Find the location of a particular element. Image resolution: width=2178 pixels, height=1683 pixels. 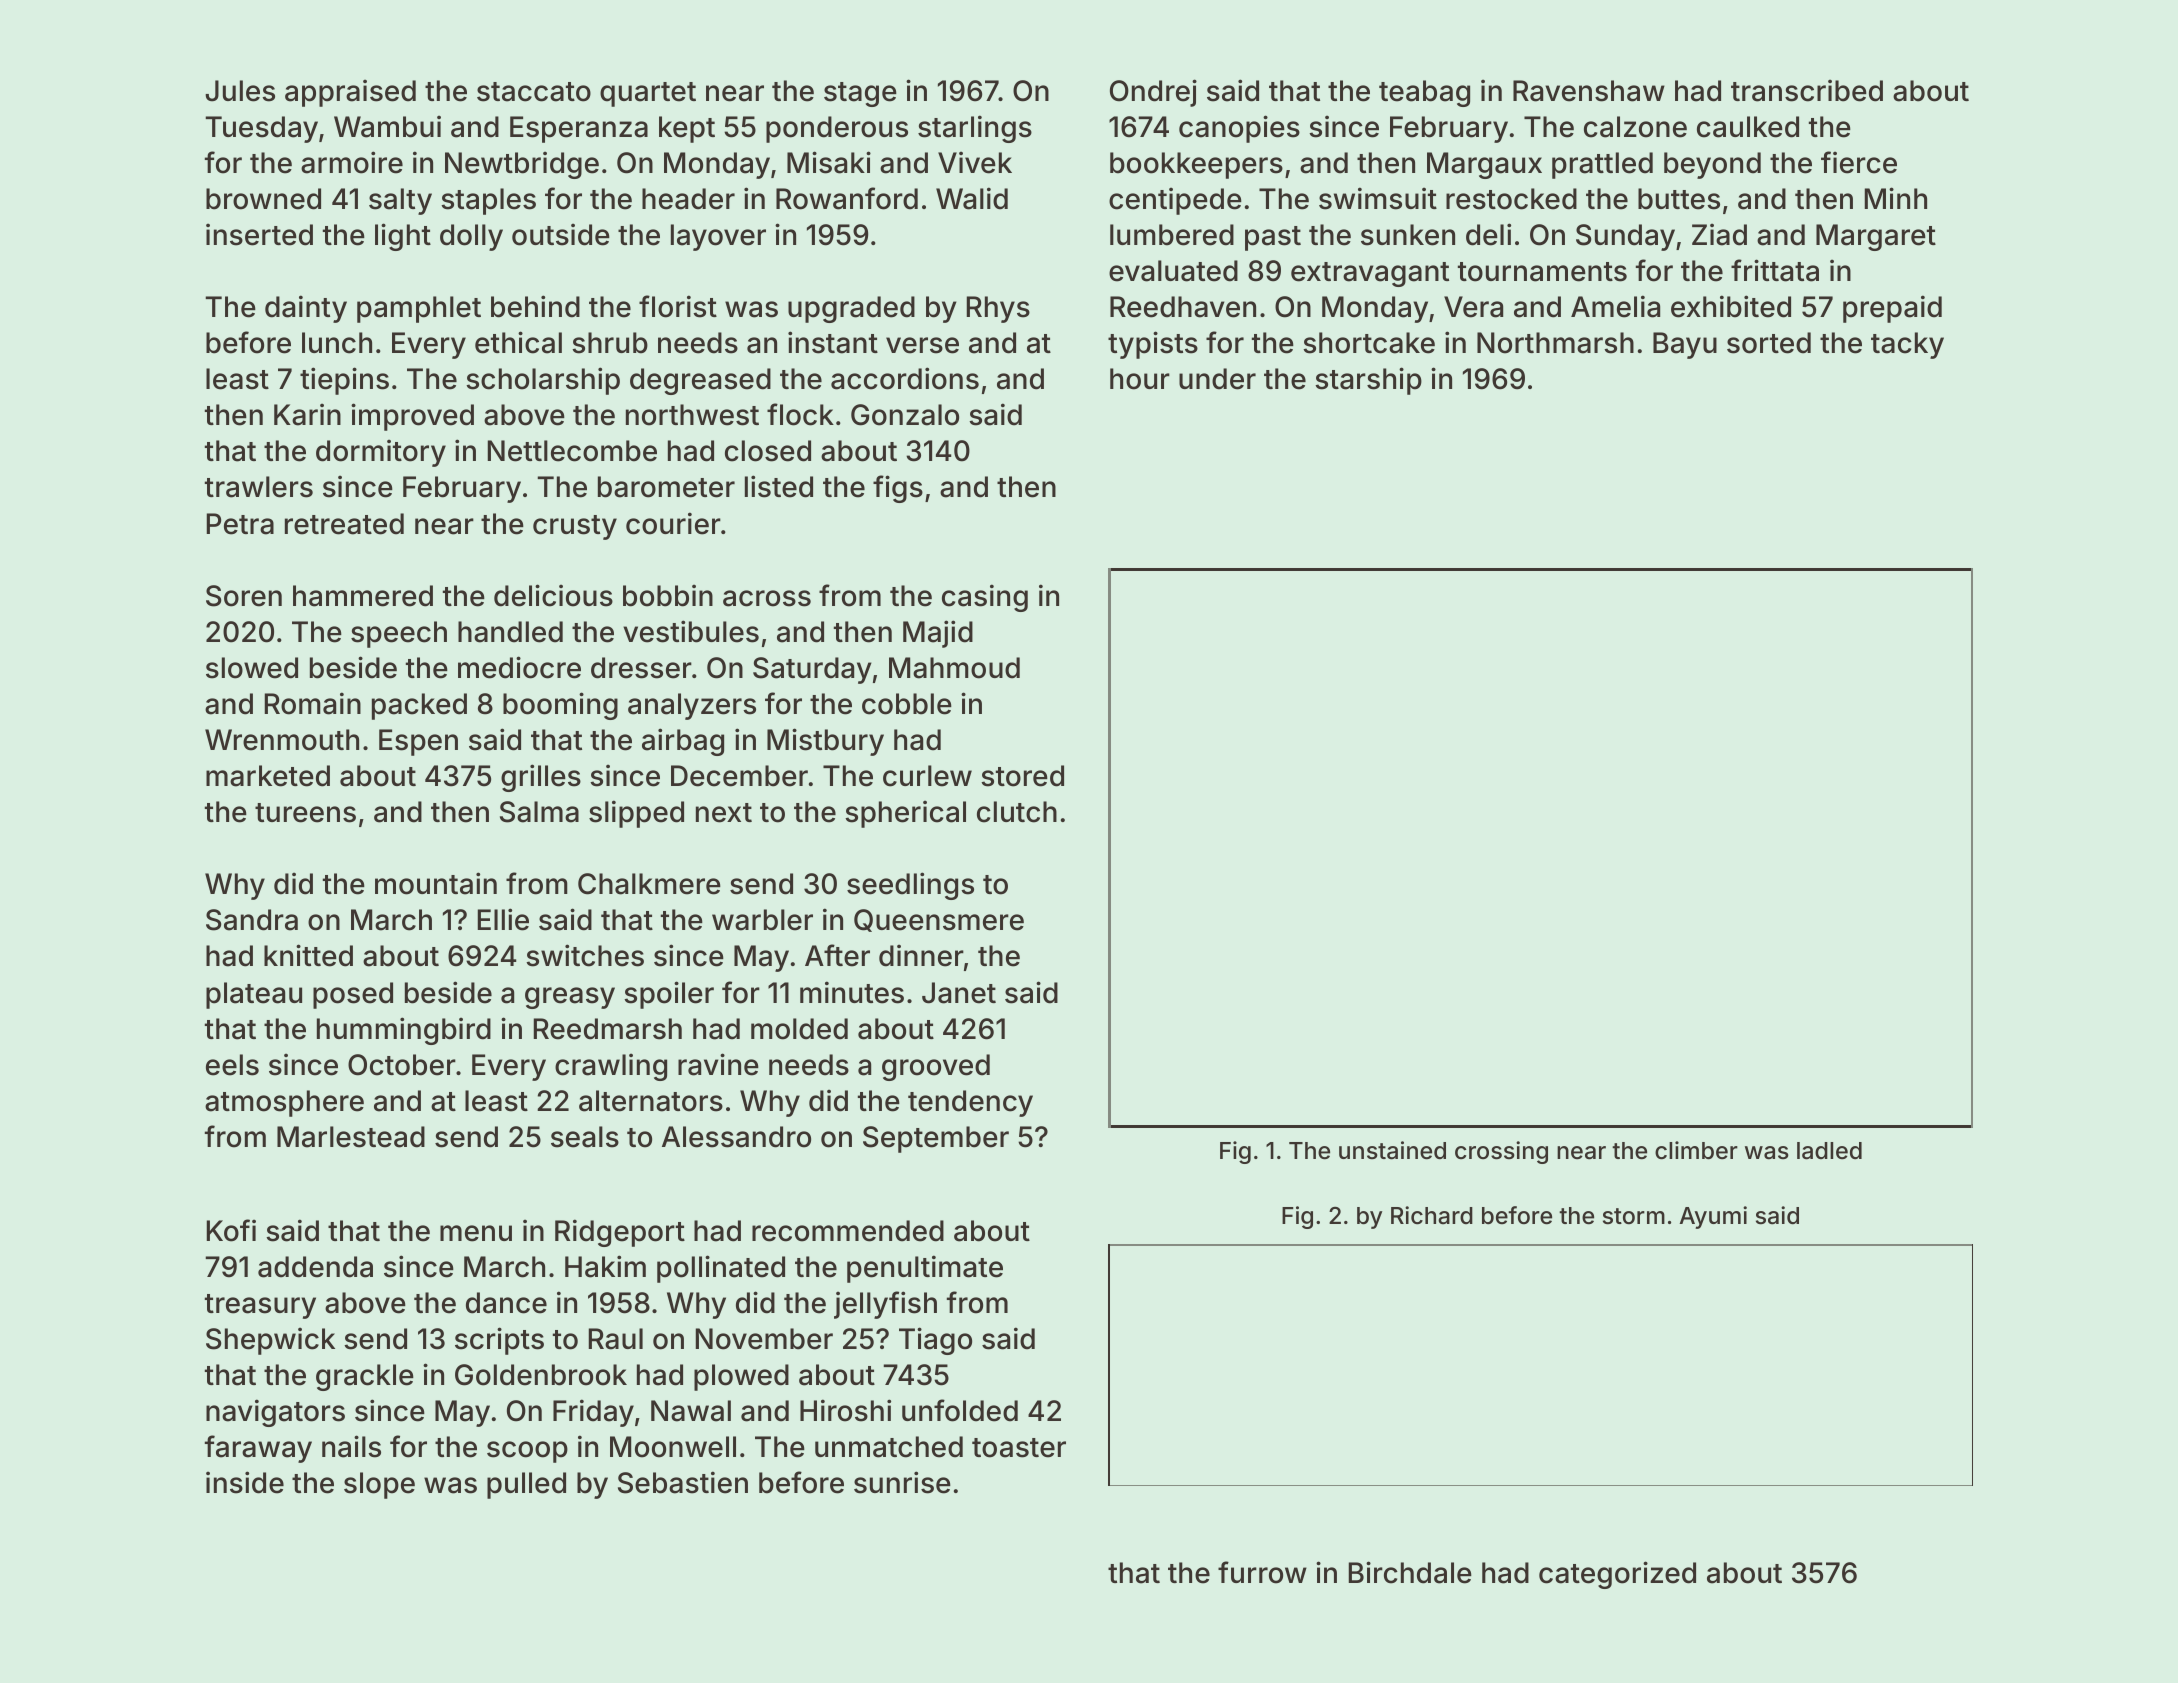

clutch is located at coordinates (1017, 812).
